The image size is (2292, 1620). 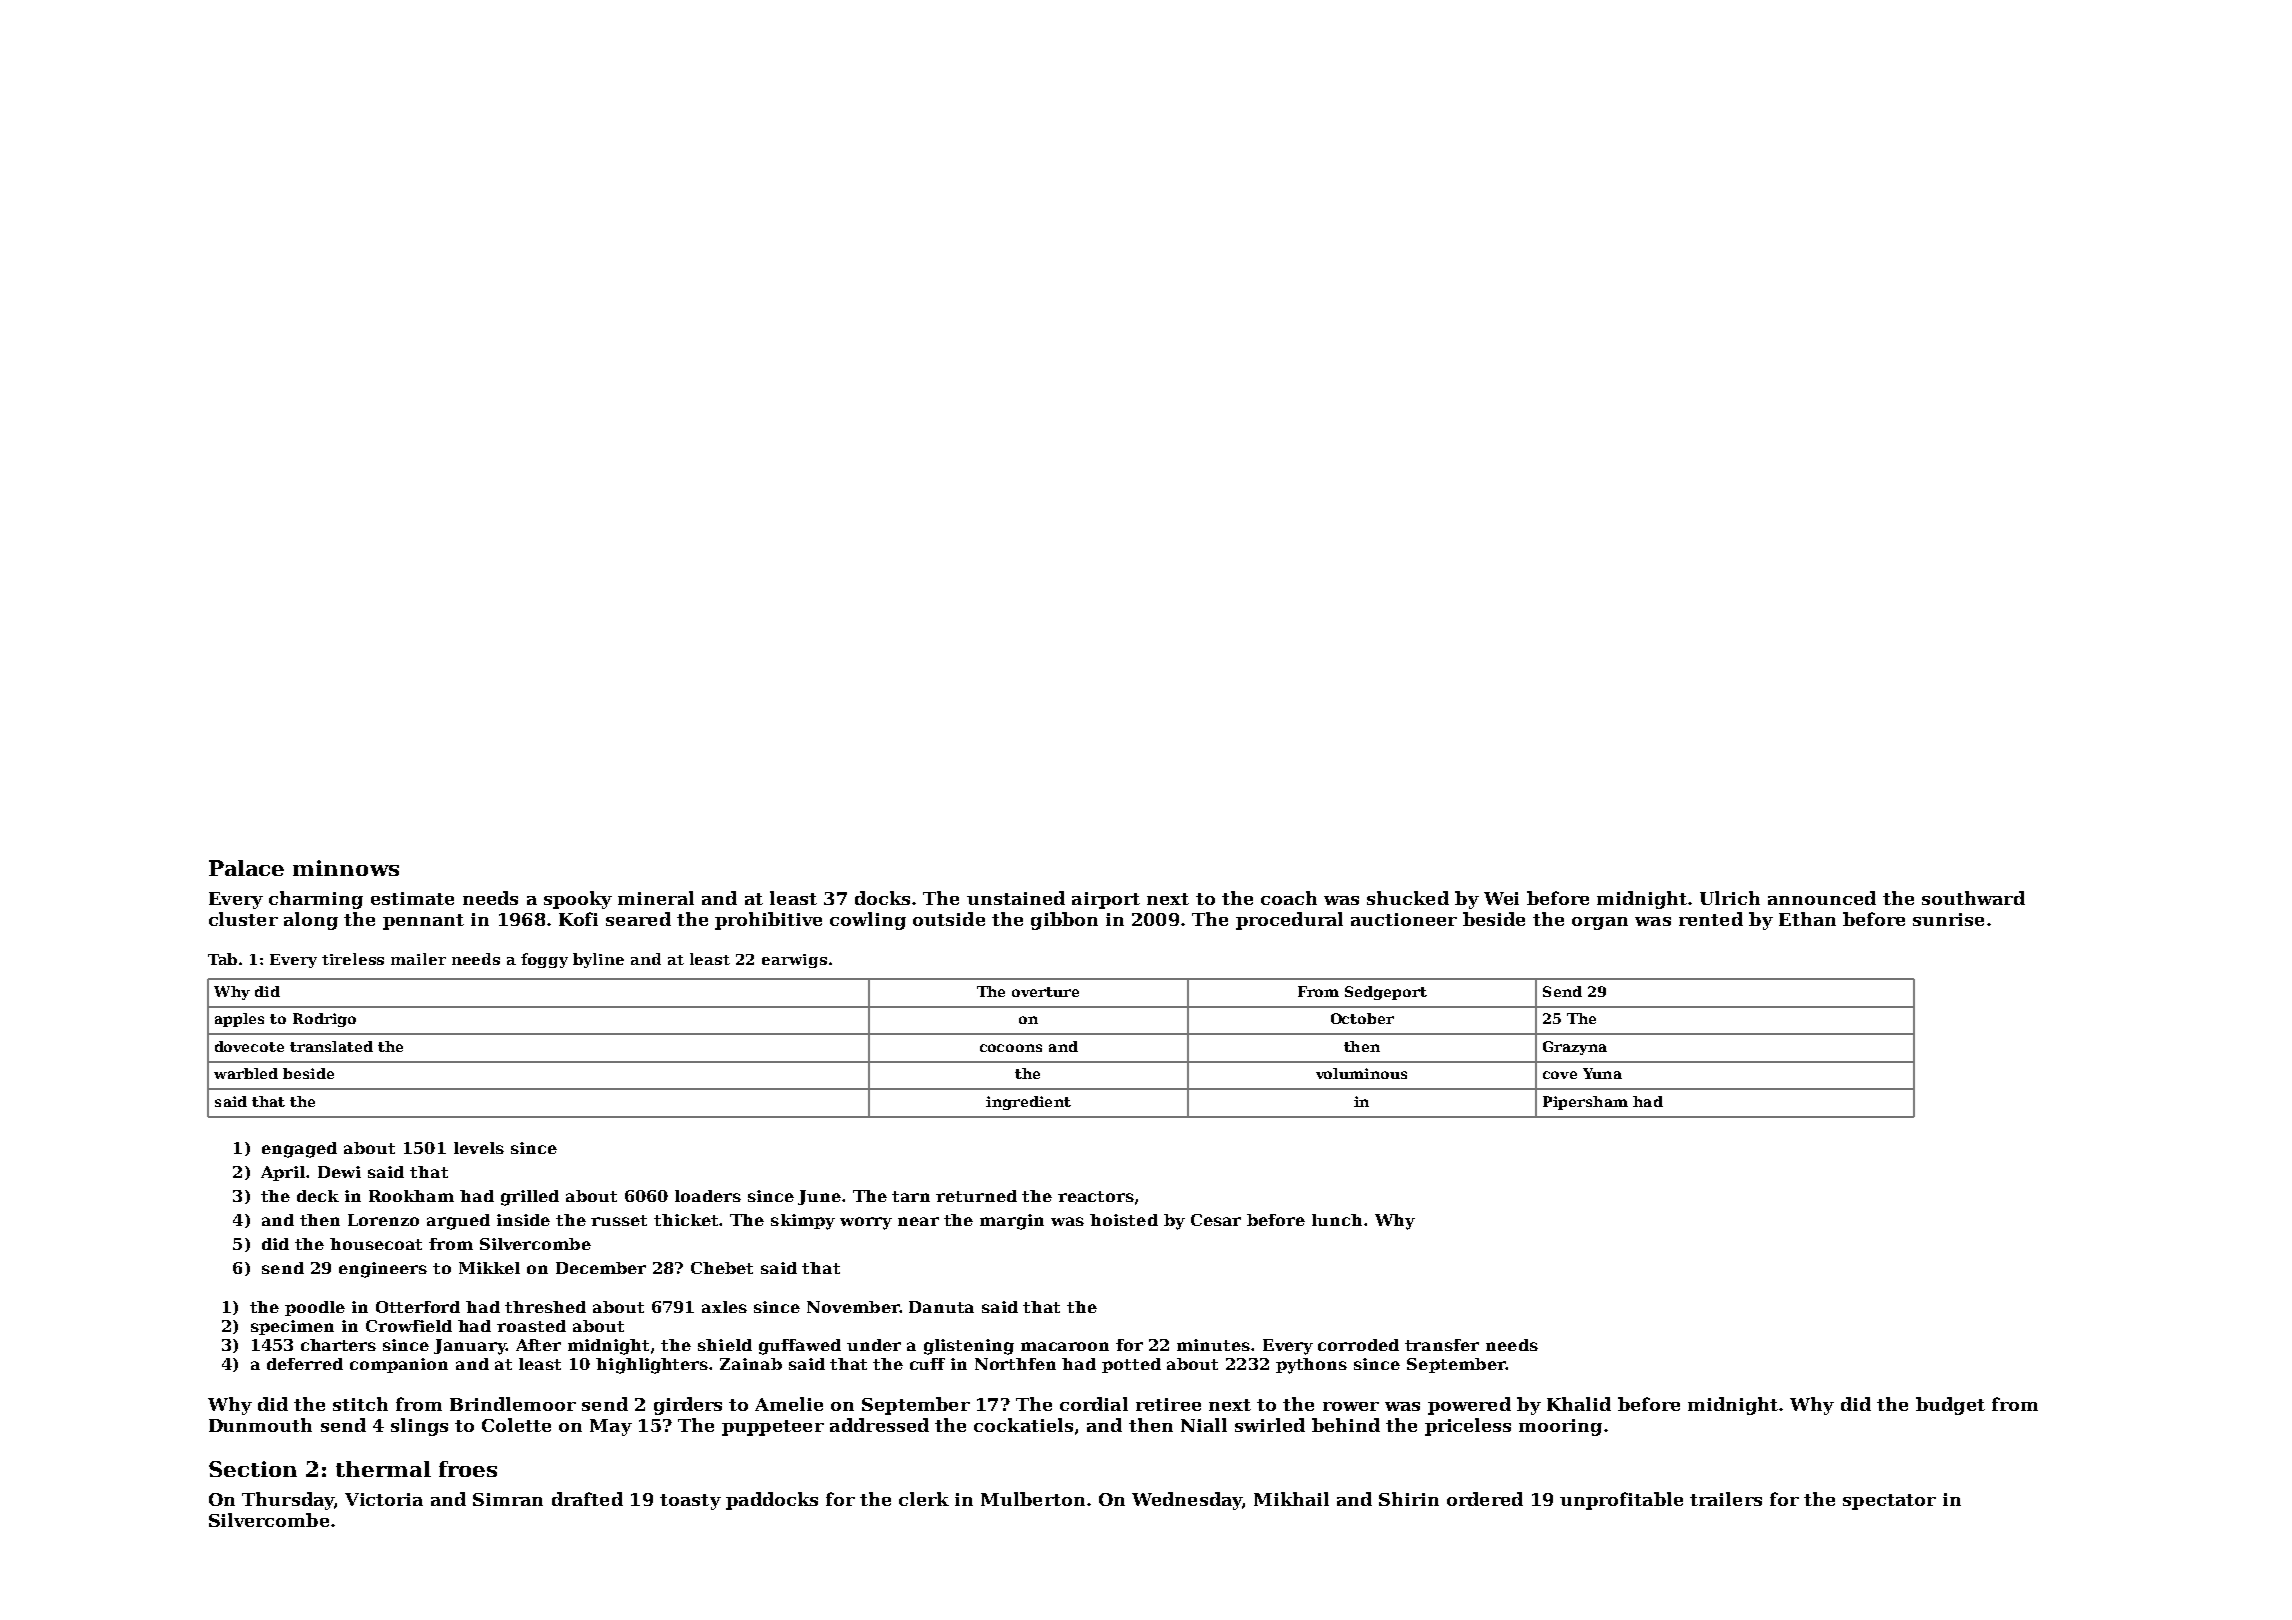 I want to click on Wednesday, so click(x=1187, y=1501).
